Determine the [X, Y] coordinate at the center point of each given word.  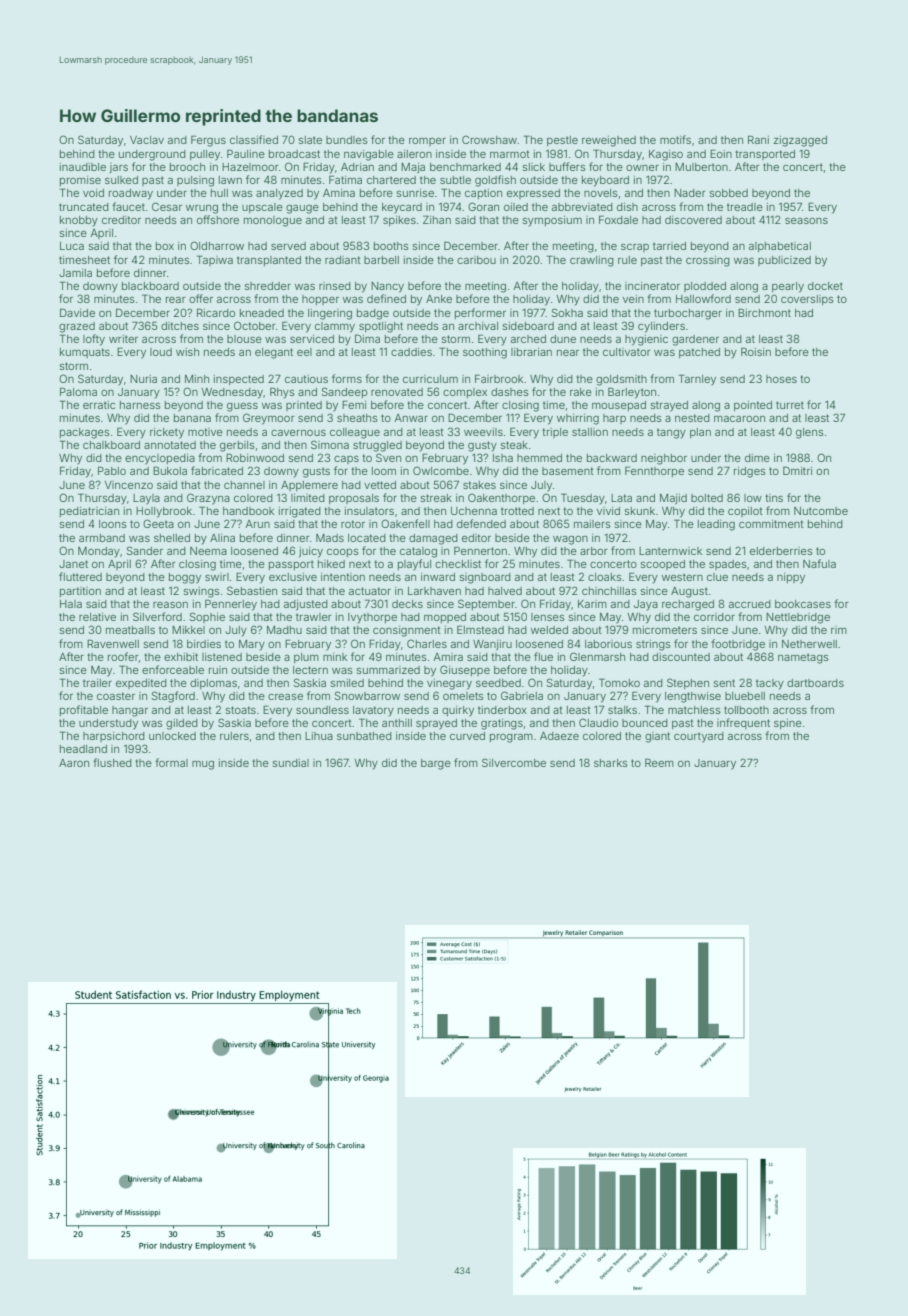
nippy [791, 578]
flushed [112, 762]
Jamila [75, 273]
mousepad [619, 406]
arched [528, 339]
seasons [806, 220]
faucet [128, 206]
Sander [145, 550]
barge [436, 764]
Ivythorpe [372, 618]
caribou [476, 260]
